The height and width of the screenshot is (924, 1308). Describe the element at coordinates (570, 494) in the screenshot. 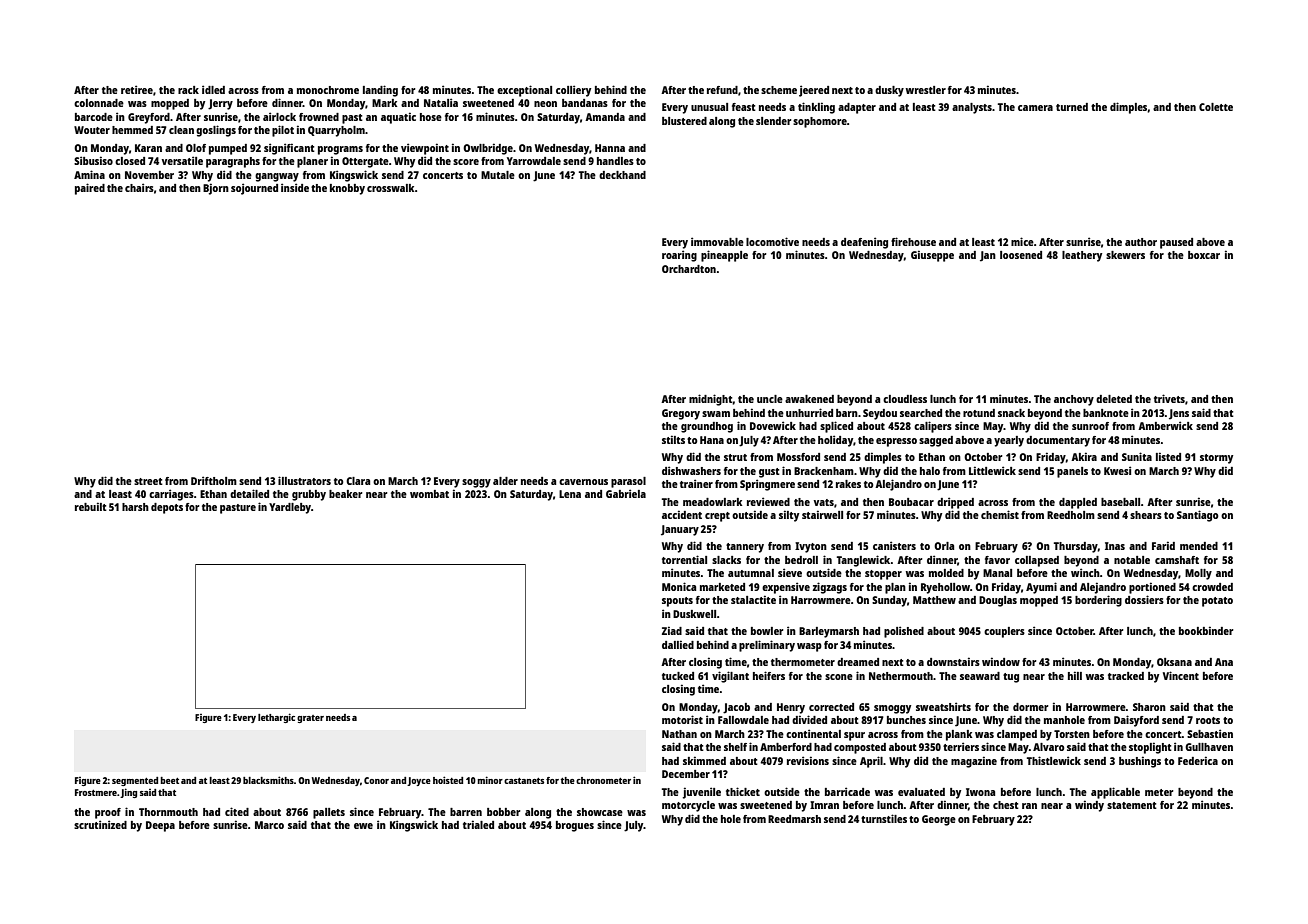

I see `Lena` at that location.
